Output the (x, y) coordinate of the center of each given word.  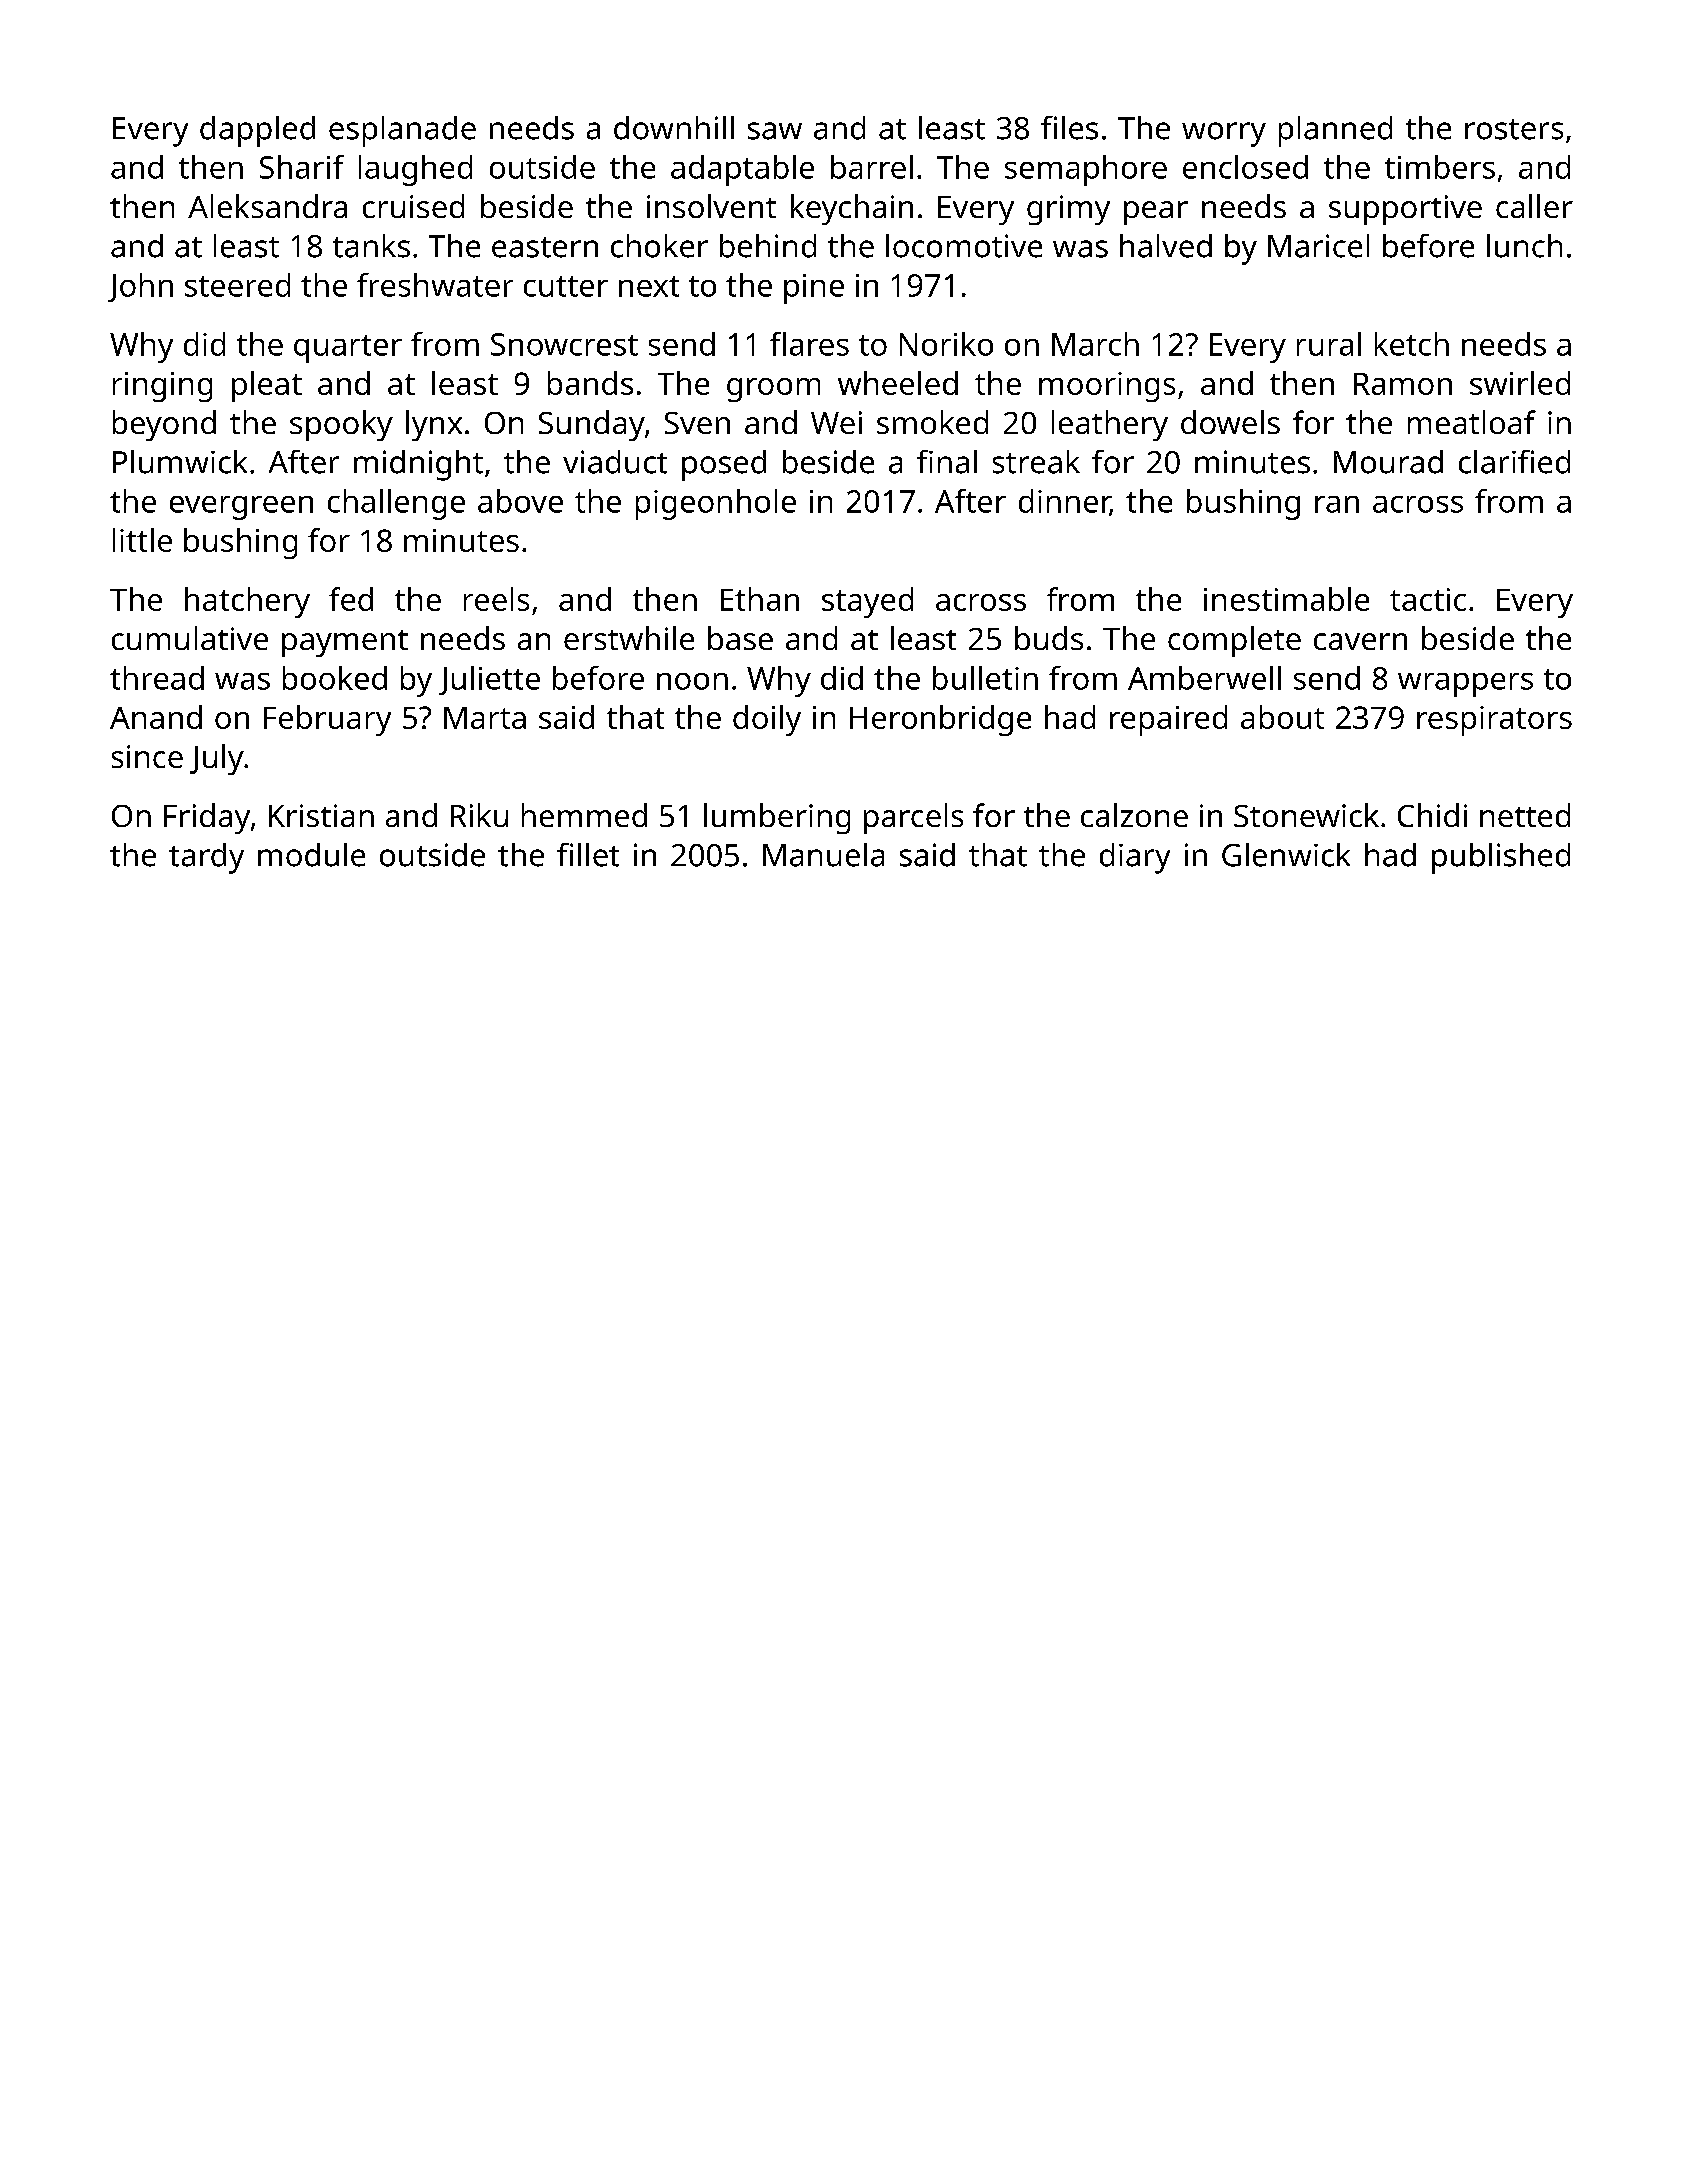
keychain (852, 209)
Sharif (302, 167)
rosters (1514, 129)
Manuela (823, 855)
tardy (206, 858)
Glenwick (1286, 855)
